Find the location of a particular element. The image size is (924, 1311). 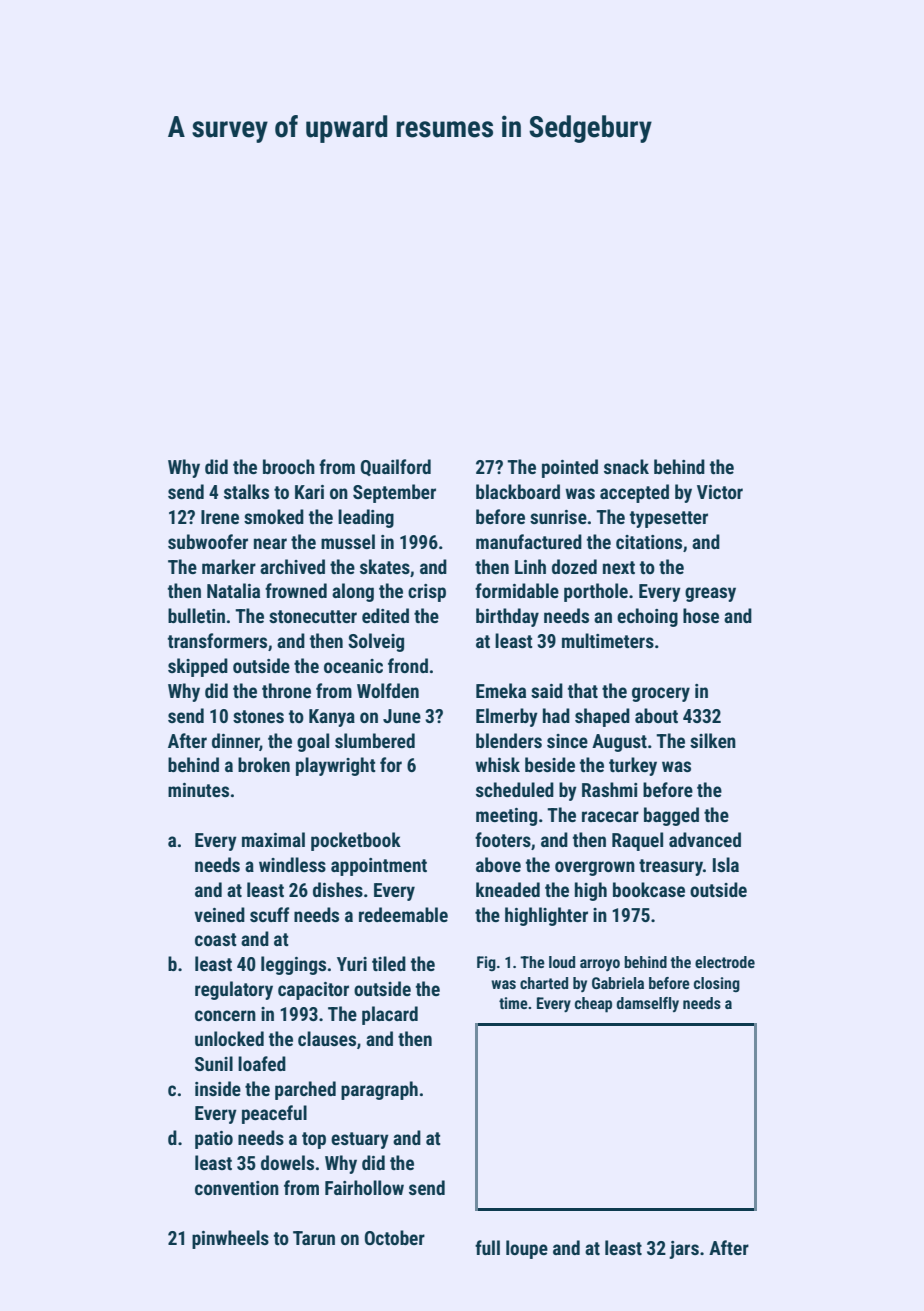

frond is located at coordinates (408, 665).
